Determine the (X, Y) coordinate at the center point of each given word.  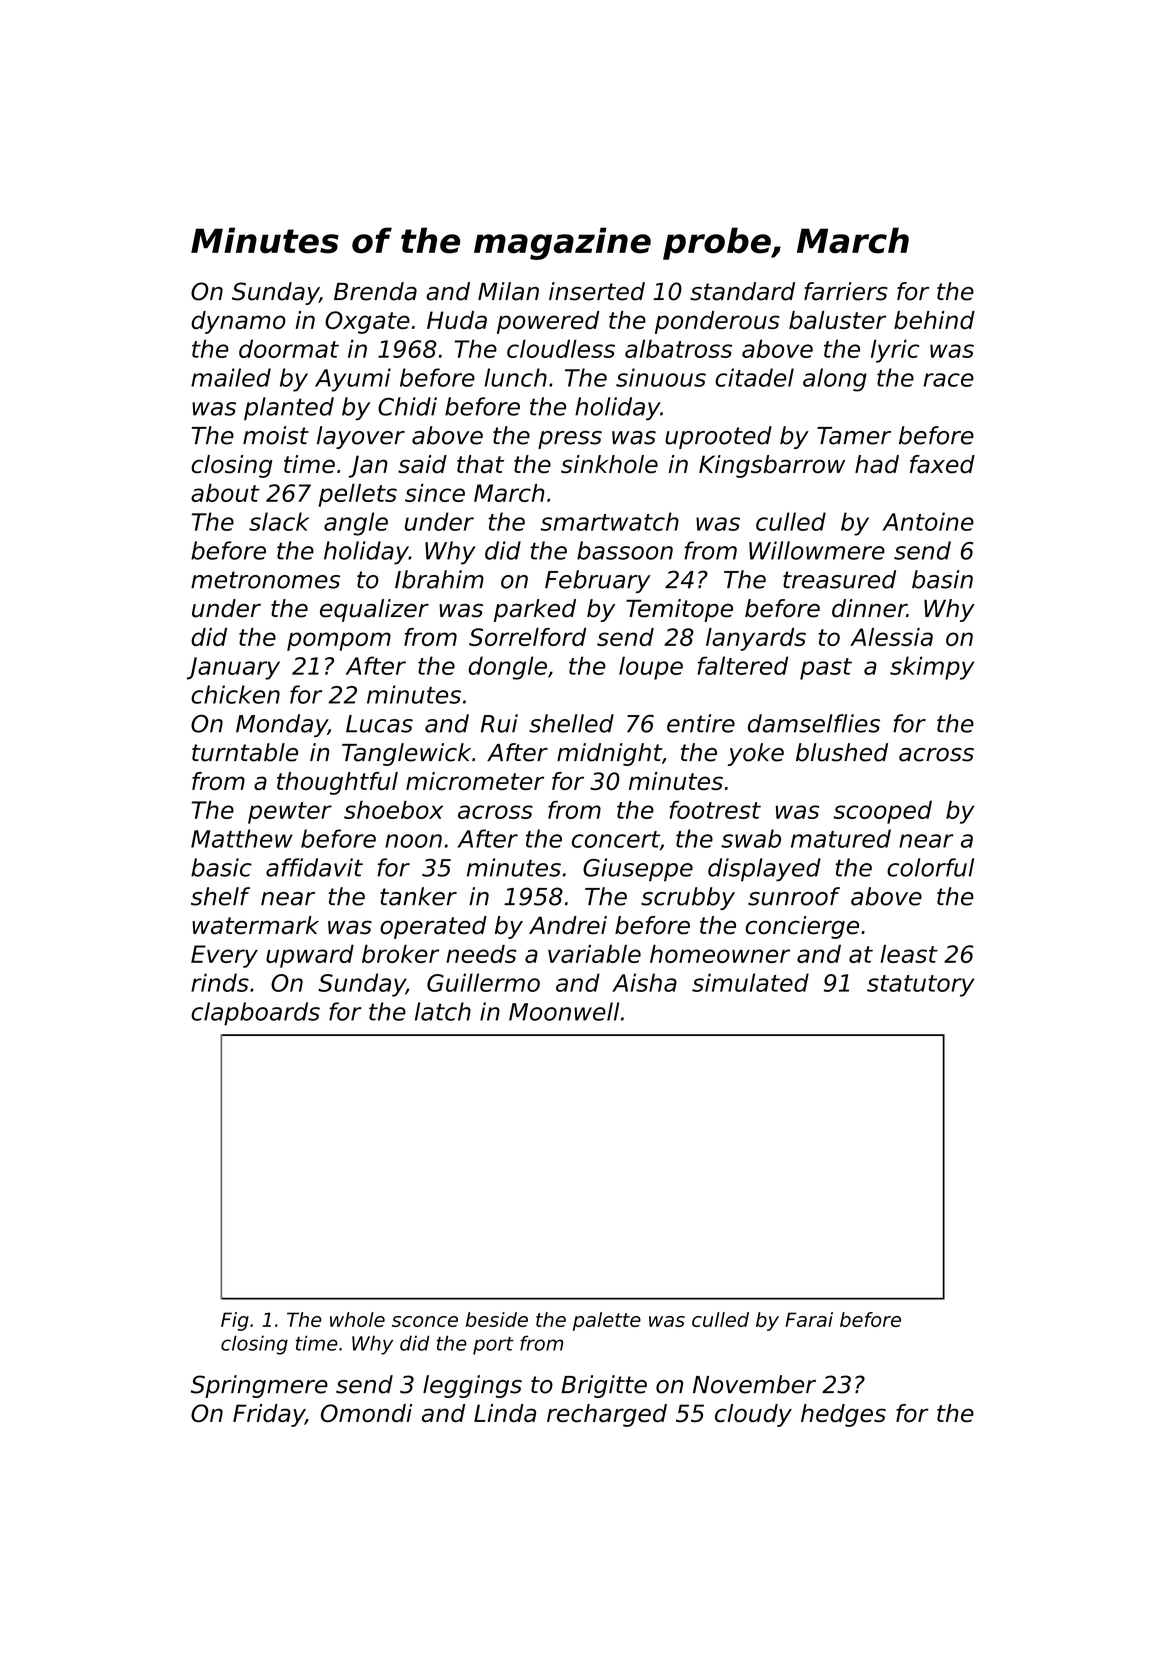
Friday (269, 1415)
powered (548, 322)
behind (934, 320)
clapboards (255, 1014)
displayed (764, 869)
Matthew (242, 838)
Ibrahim (439, 579)
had (877, 464)
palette (607, 1321)
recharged (607, 1415)
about (225, 493)
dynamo (238, 322)
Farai (809, 1319)
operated (433, 927)
